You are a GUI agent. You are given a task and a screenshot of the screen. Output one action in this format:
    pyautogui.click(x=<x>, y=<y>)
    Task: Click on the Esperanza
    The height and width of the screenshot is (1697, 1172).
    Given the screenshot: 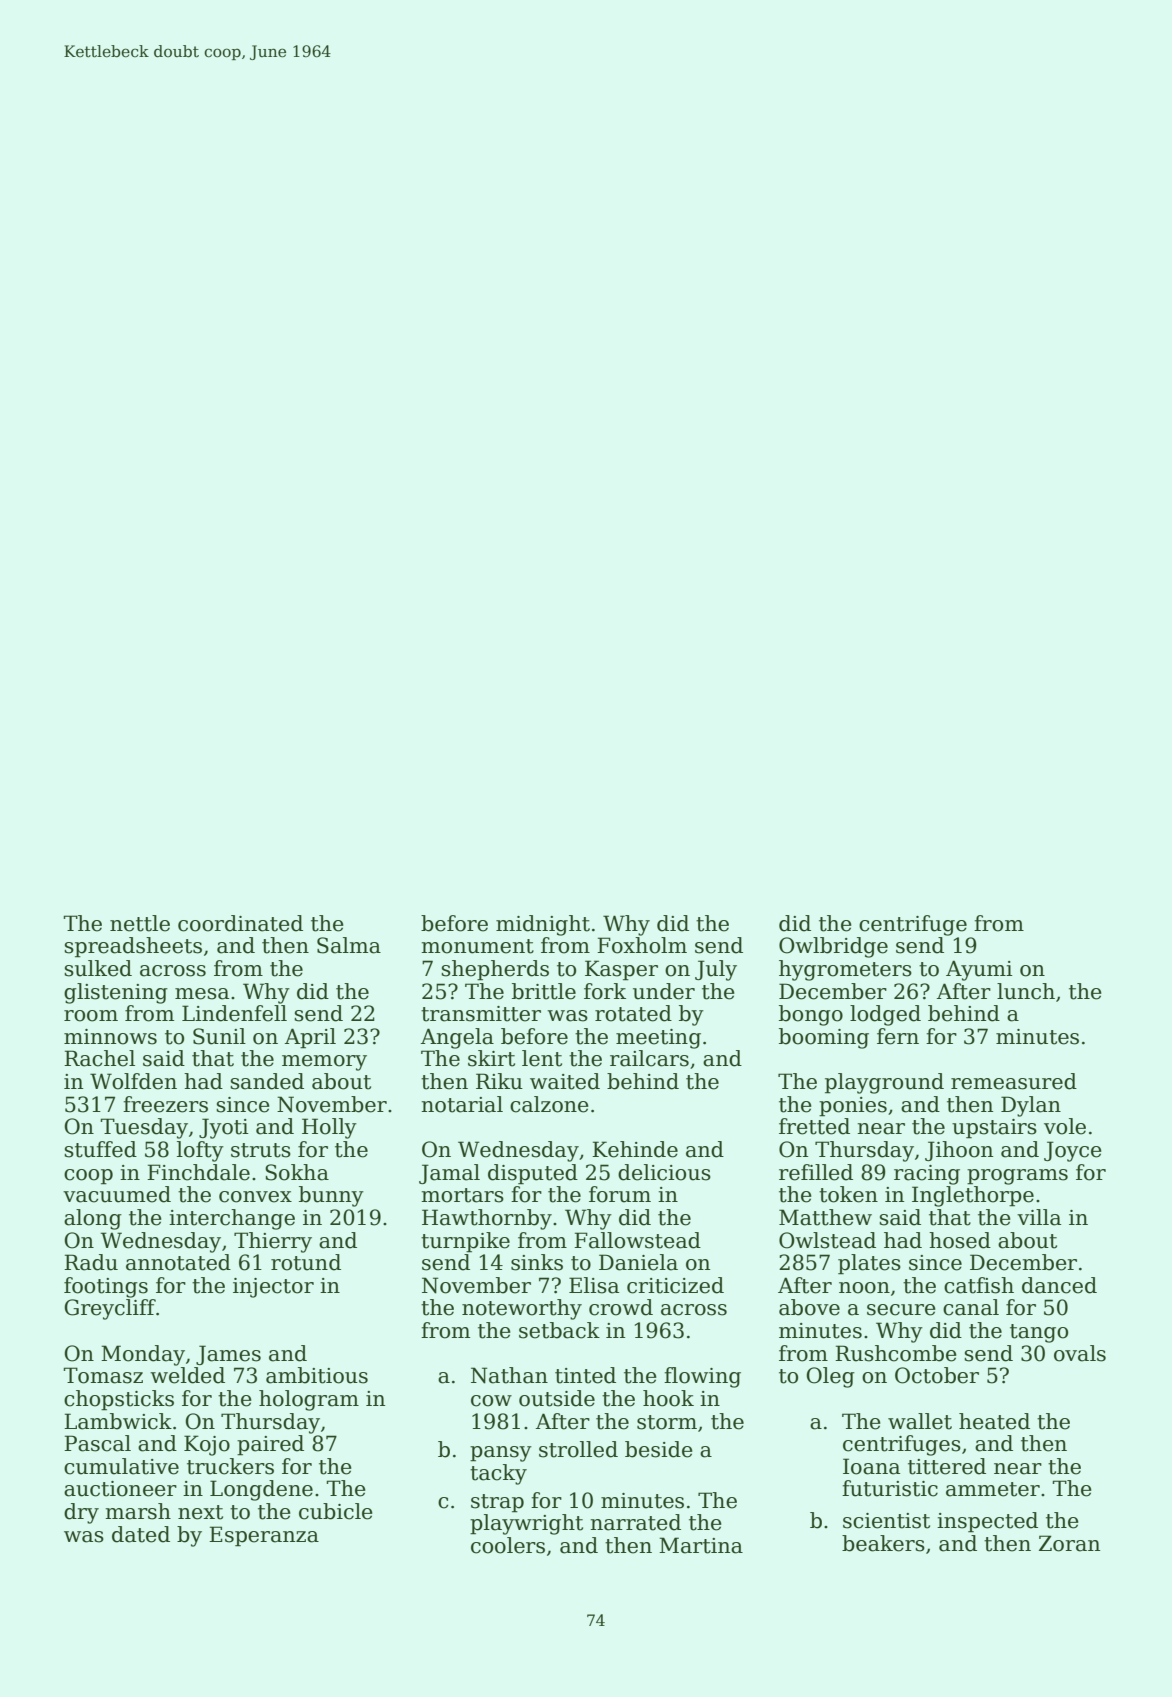 What is the action you would take?
    pyautogui.click(x=264, y=1536)
